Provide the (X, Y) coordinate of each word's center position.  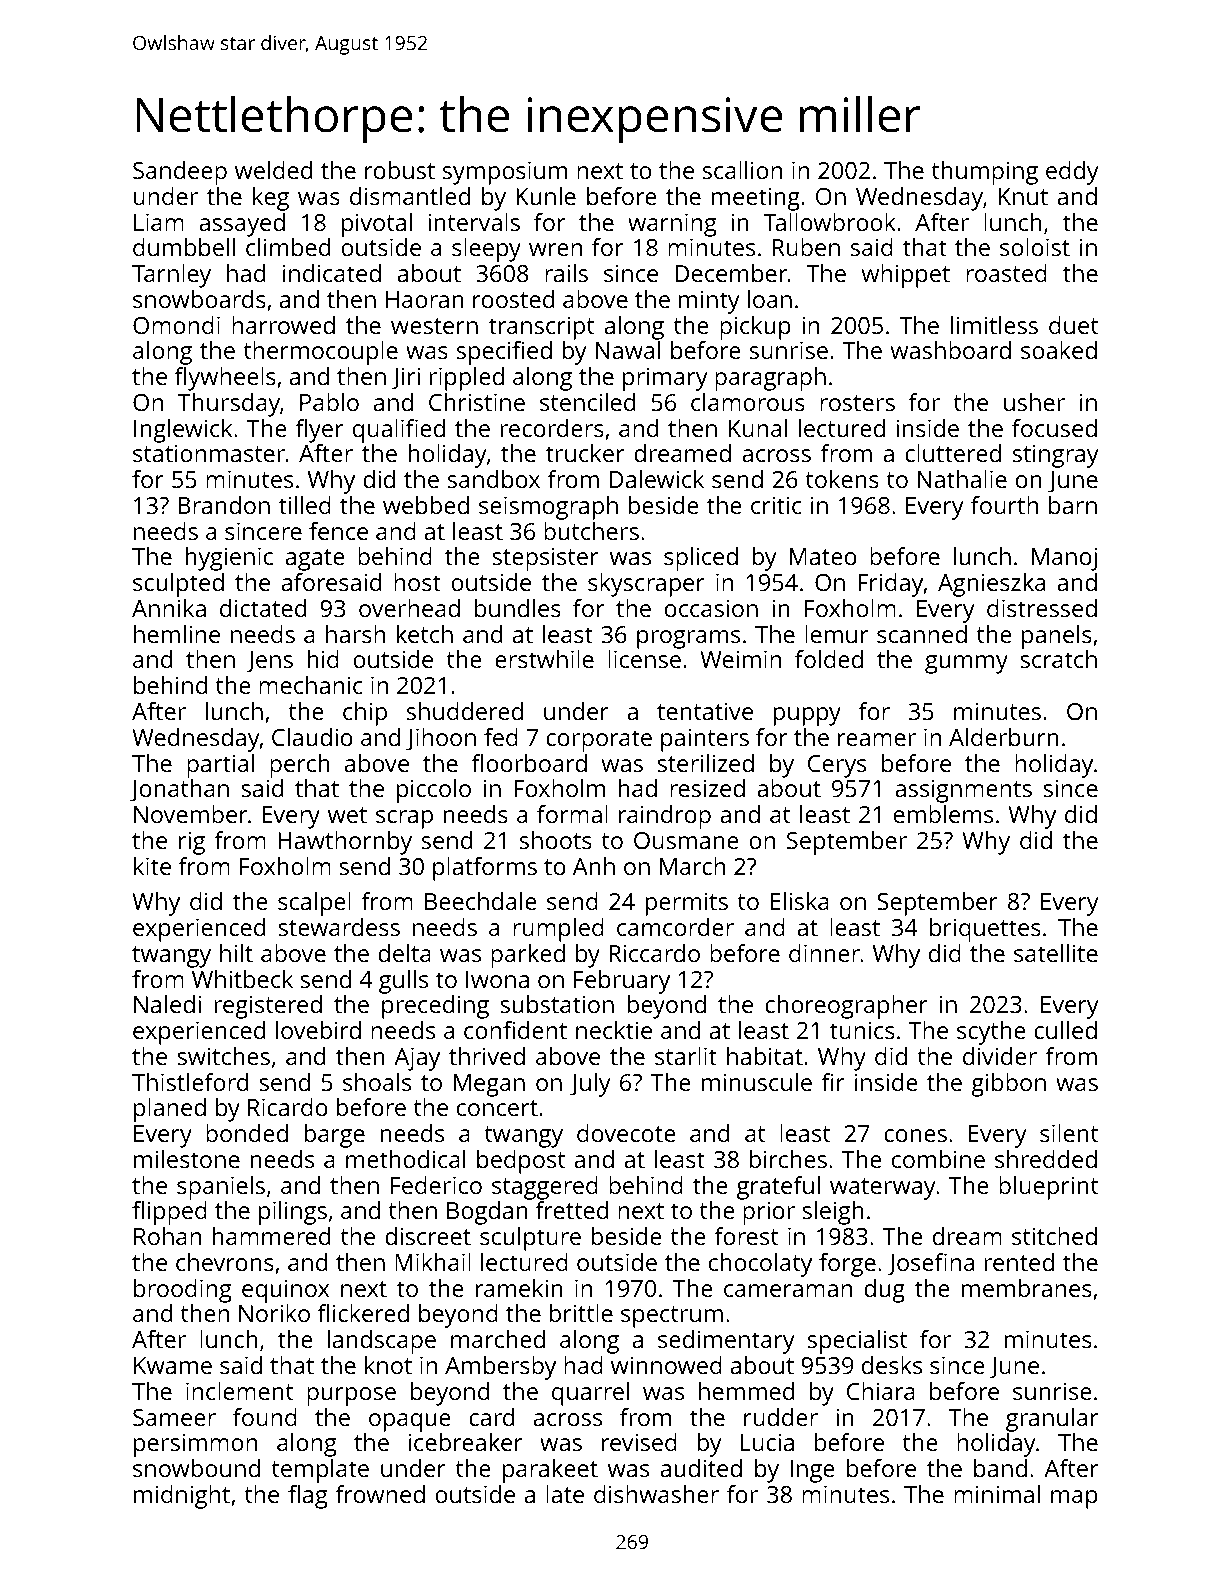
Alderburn (1004, 737)
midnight (182, 1497)
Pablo (329, 402)
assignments (963, 791)
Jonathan (179, 790)
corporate (599, 741)
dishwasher (656, 1494)
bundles (518, 608)
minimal (997, 1494)
